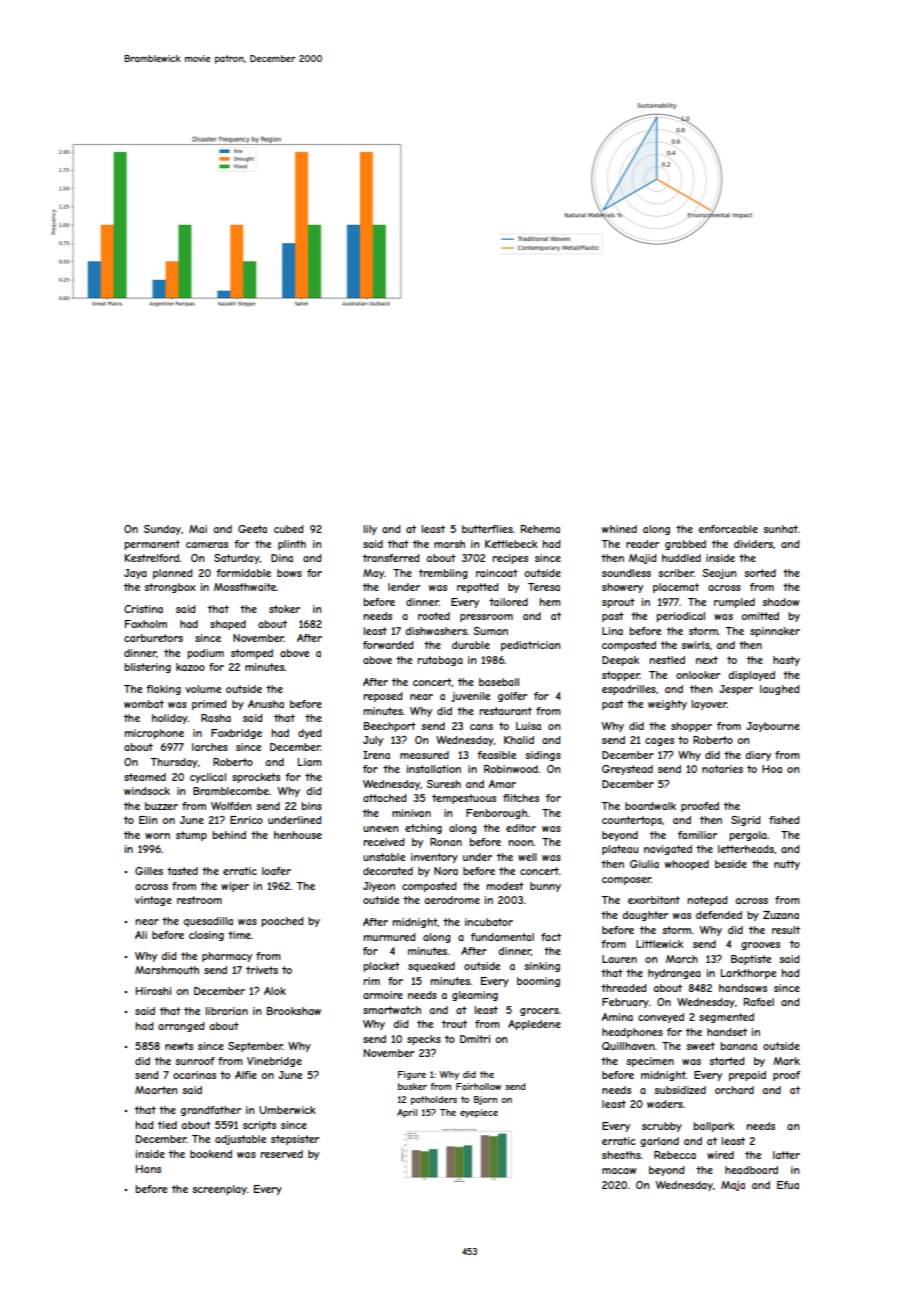 Image resolution: width=924 pixels, height=1308 pixels. Describe the element at coordinates (478, 1086) in the document. I see `Fairhollow` at that location.
